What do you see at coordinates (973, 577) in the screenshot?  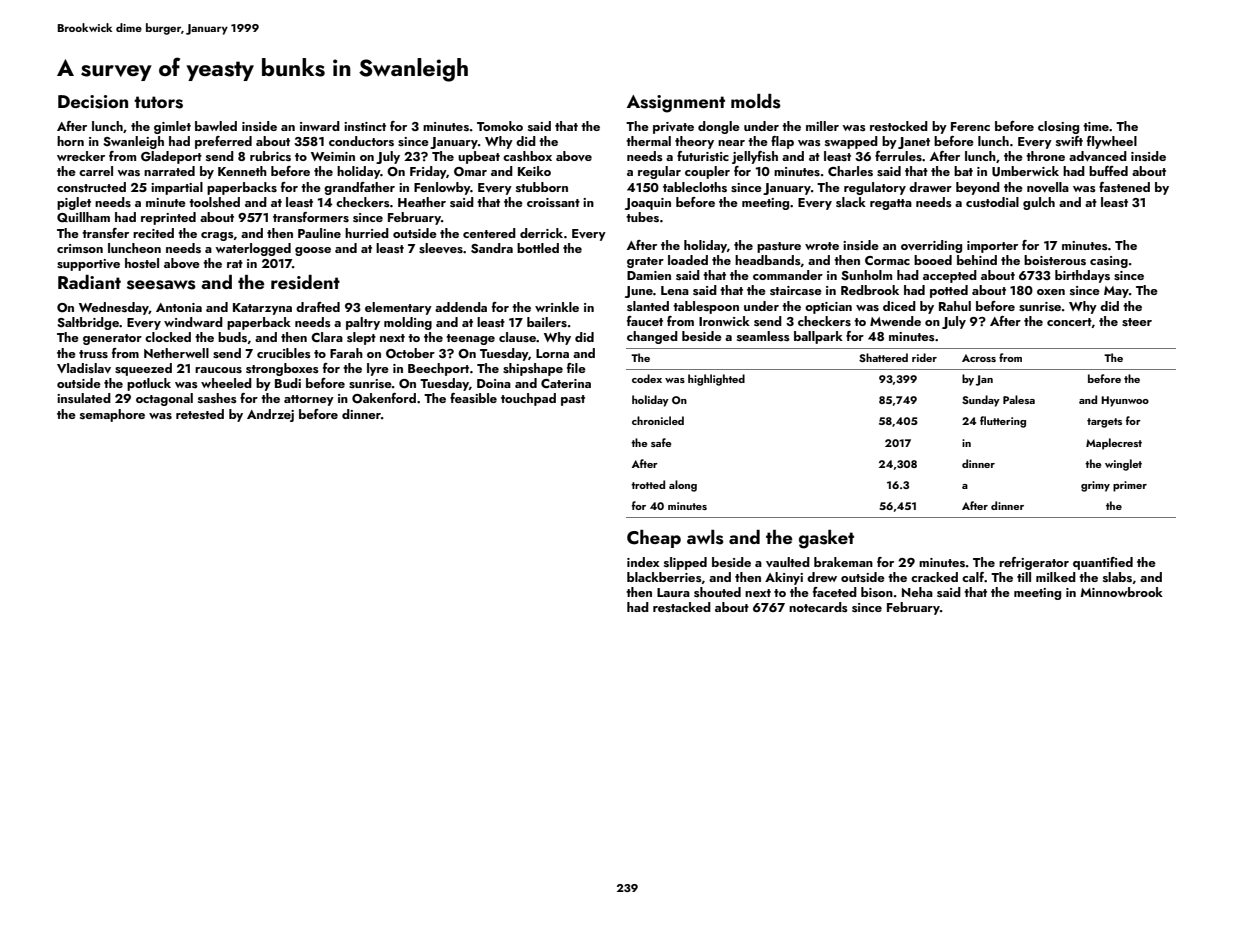 I see `calf` at bounding box center [973, 577].
